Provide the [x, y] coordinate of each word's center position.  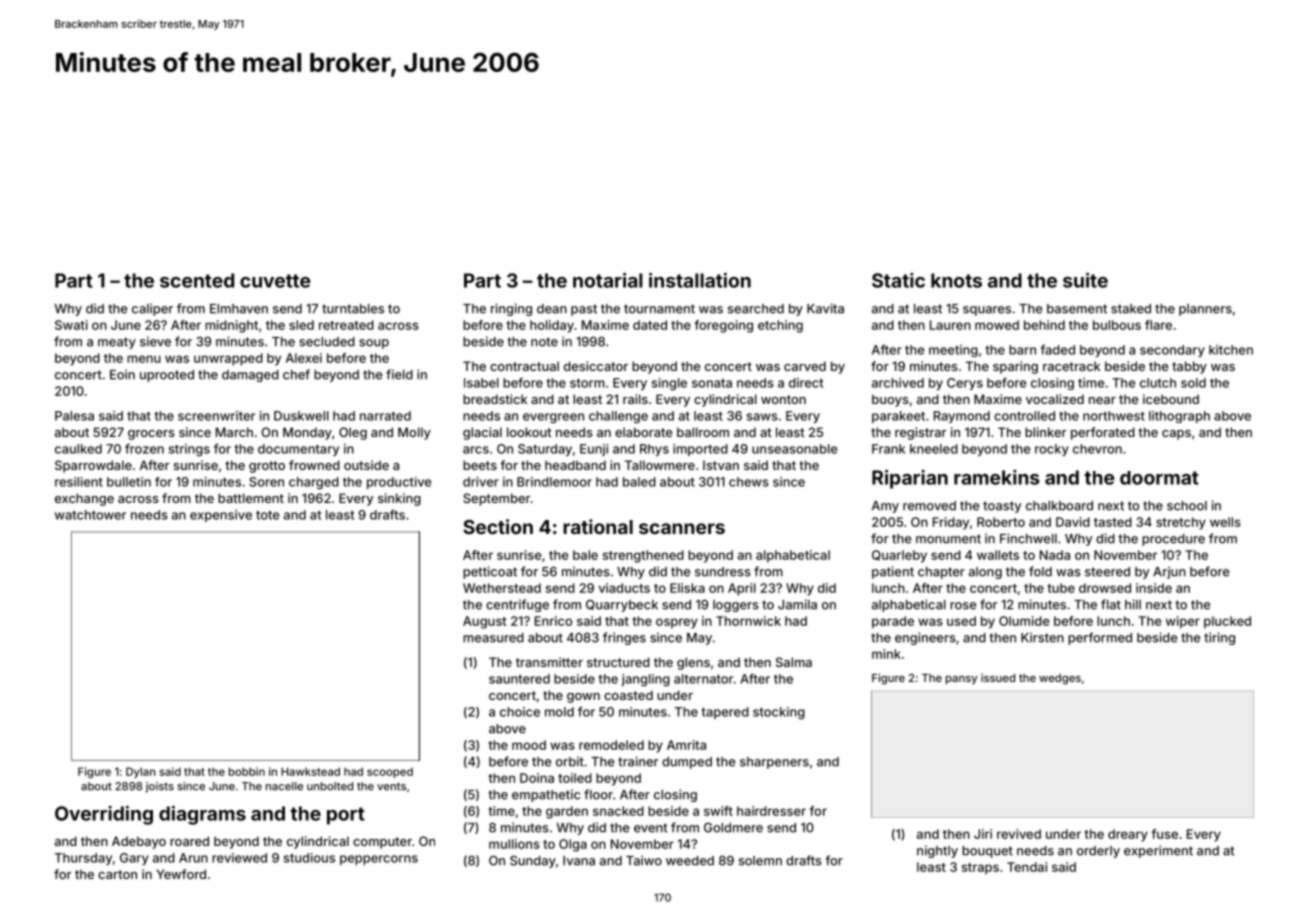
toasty [1002, 507]
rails [635, 399]
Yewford [181, 874]
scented [197, 280]
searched [756, 309]
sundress [723, 572]
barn [1022, 350]
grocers [151, 435]
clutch [1158, 383]
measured [493, 638]
